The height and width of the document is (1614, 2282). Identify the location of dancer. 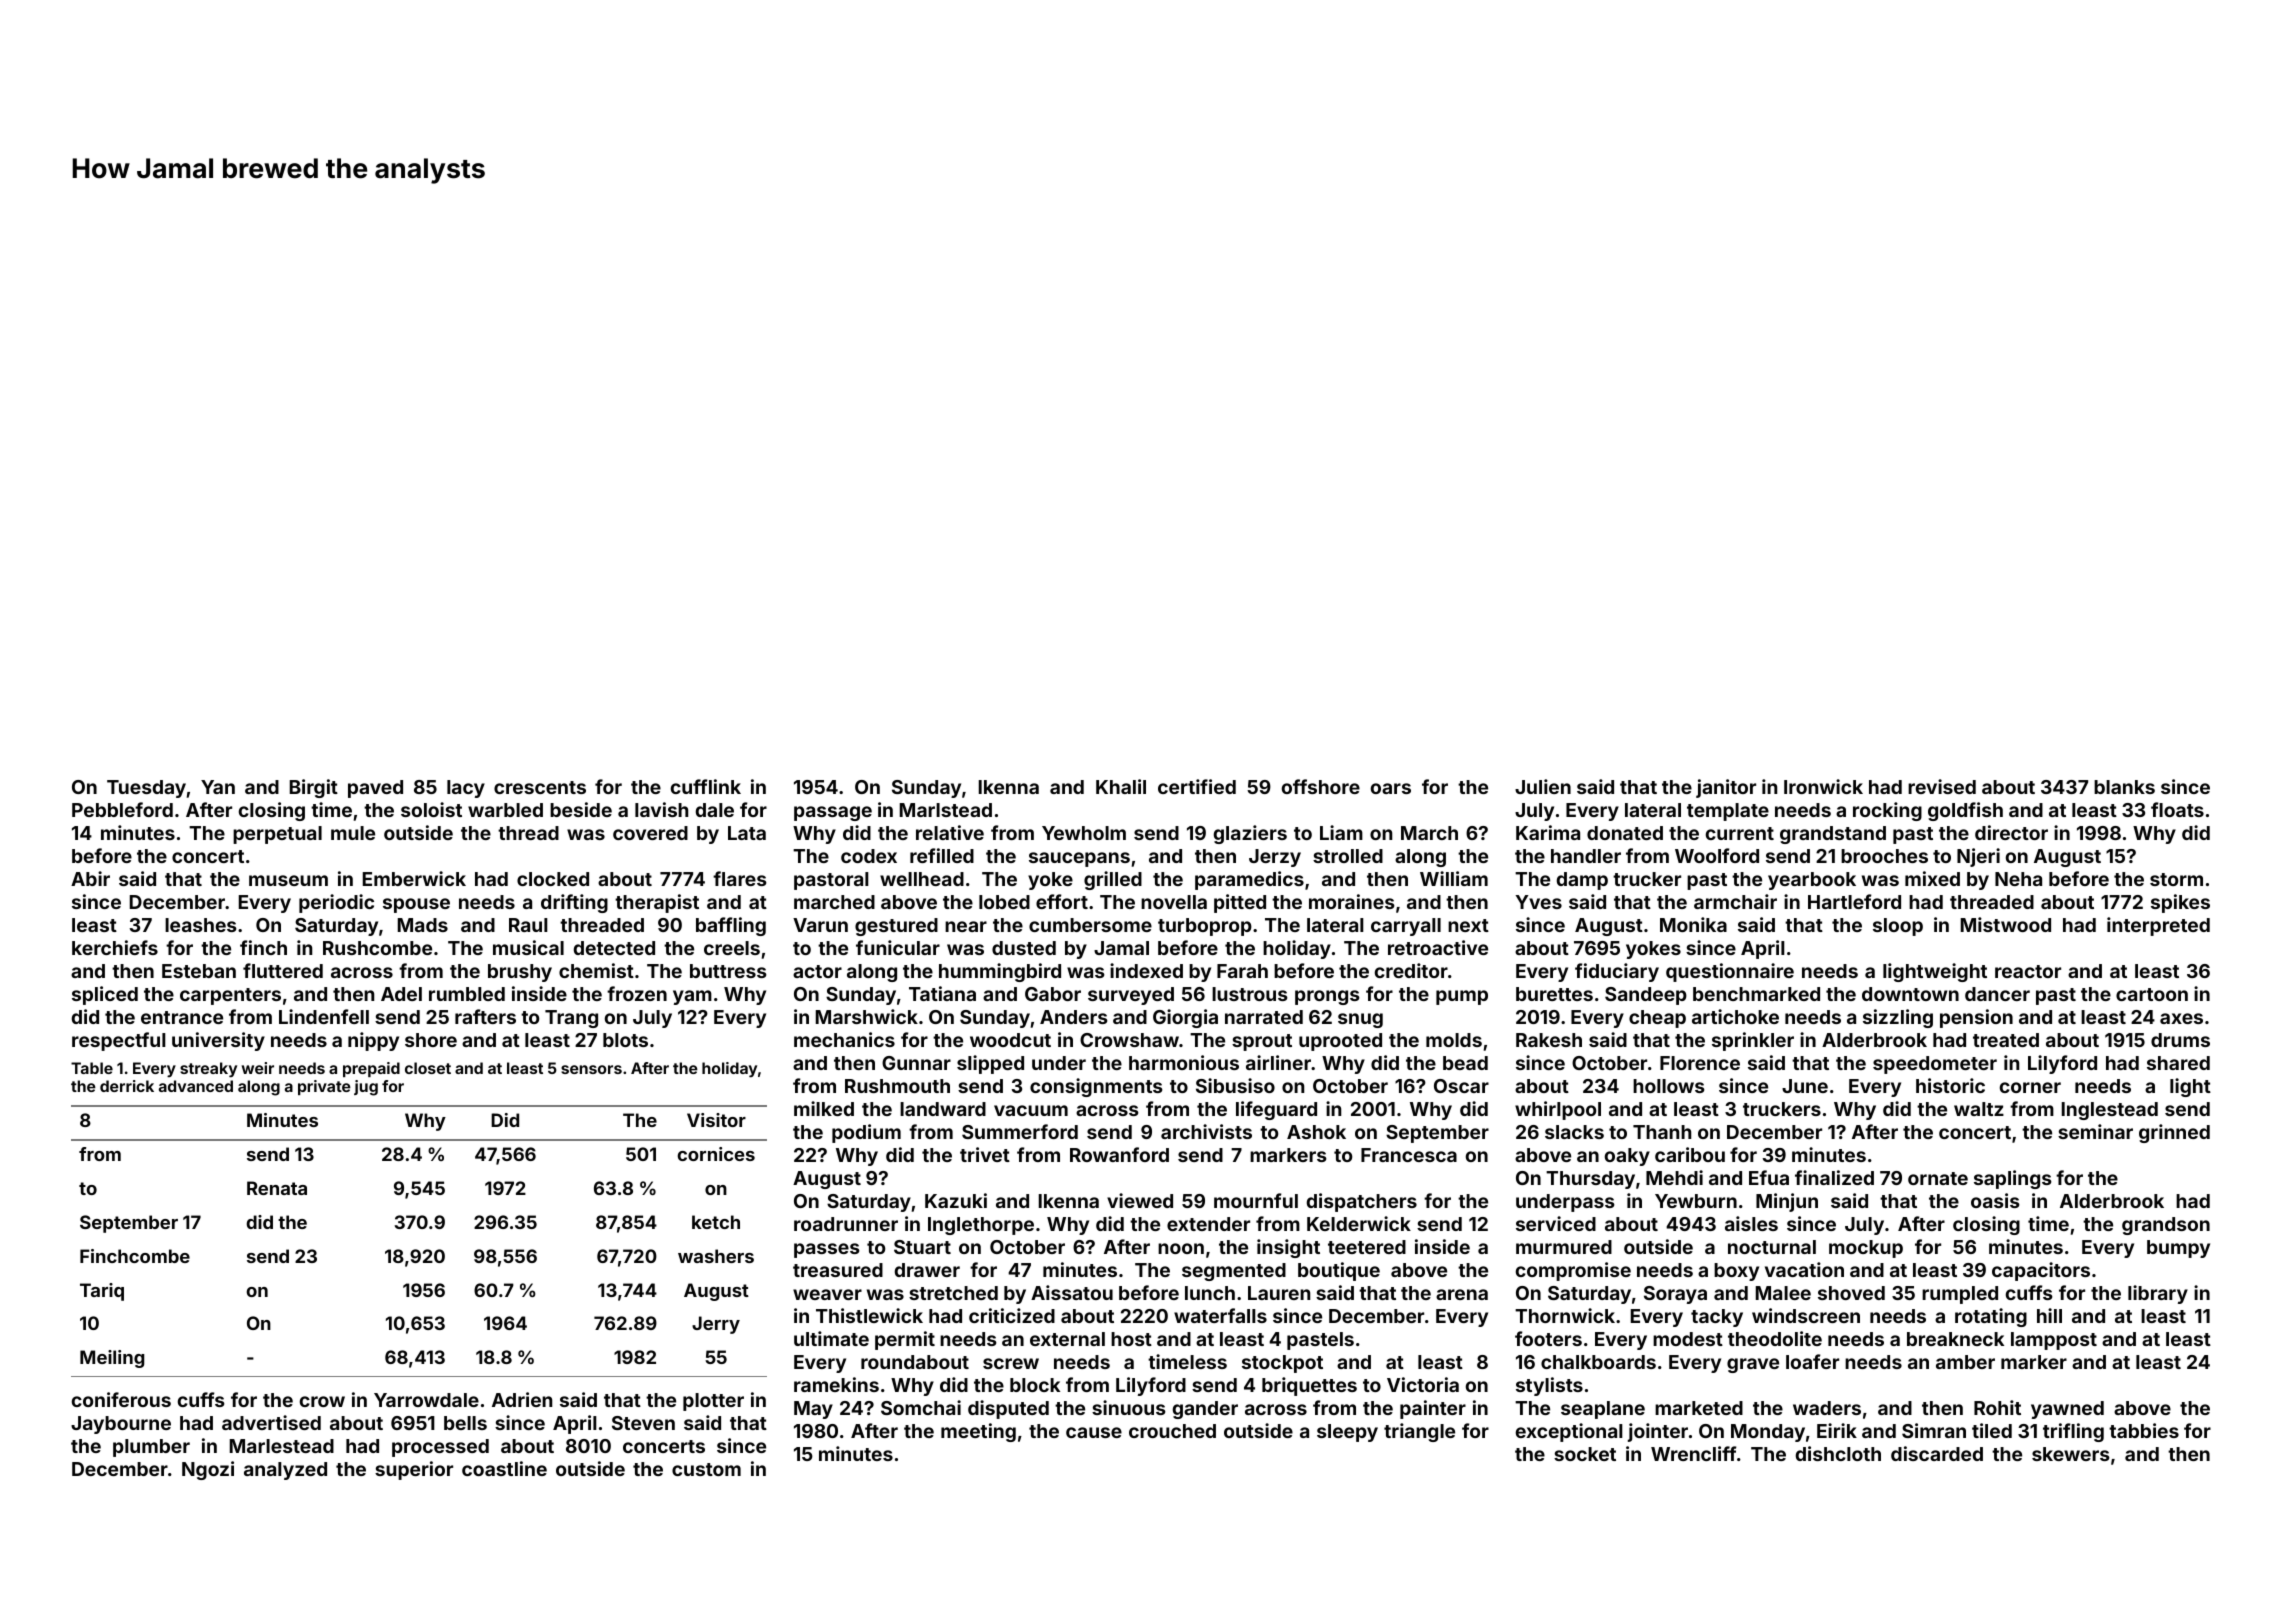
(1997, 994).
